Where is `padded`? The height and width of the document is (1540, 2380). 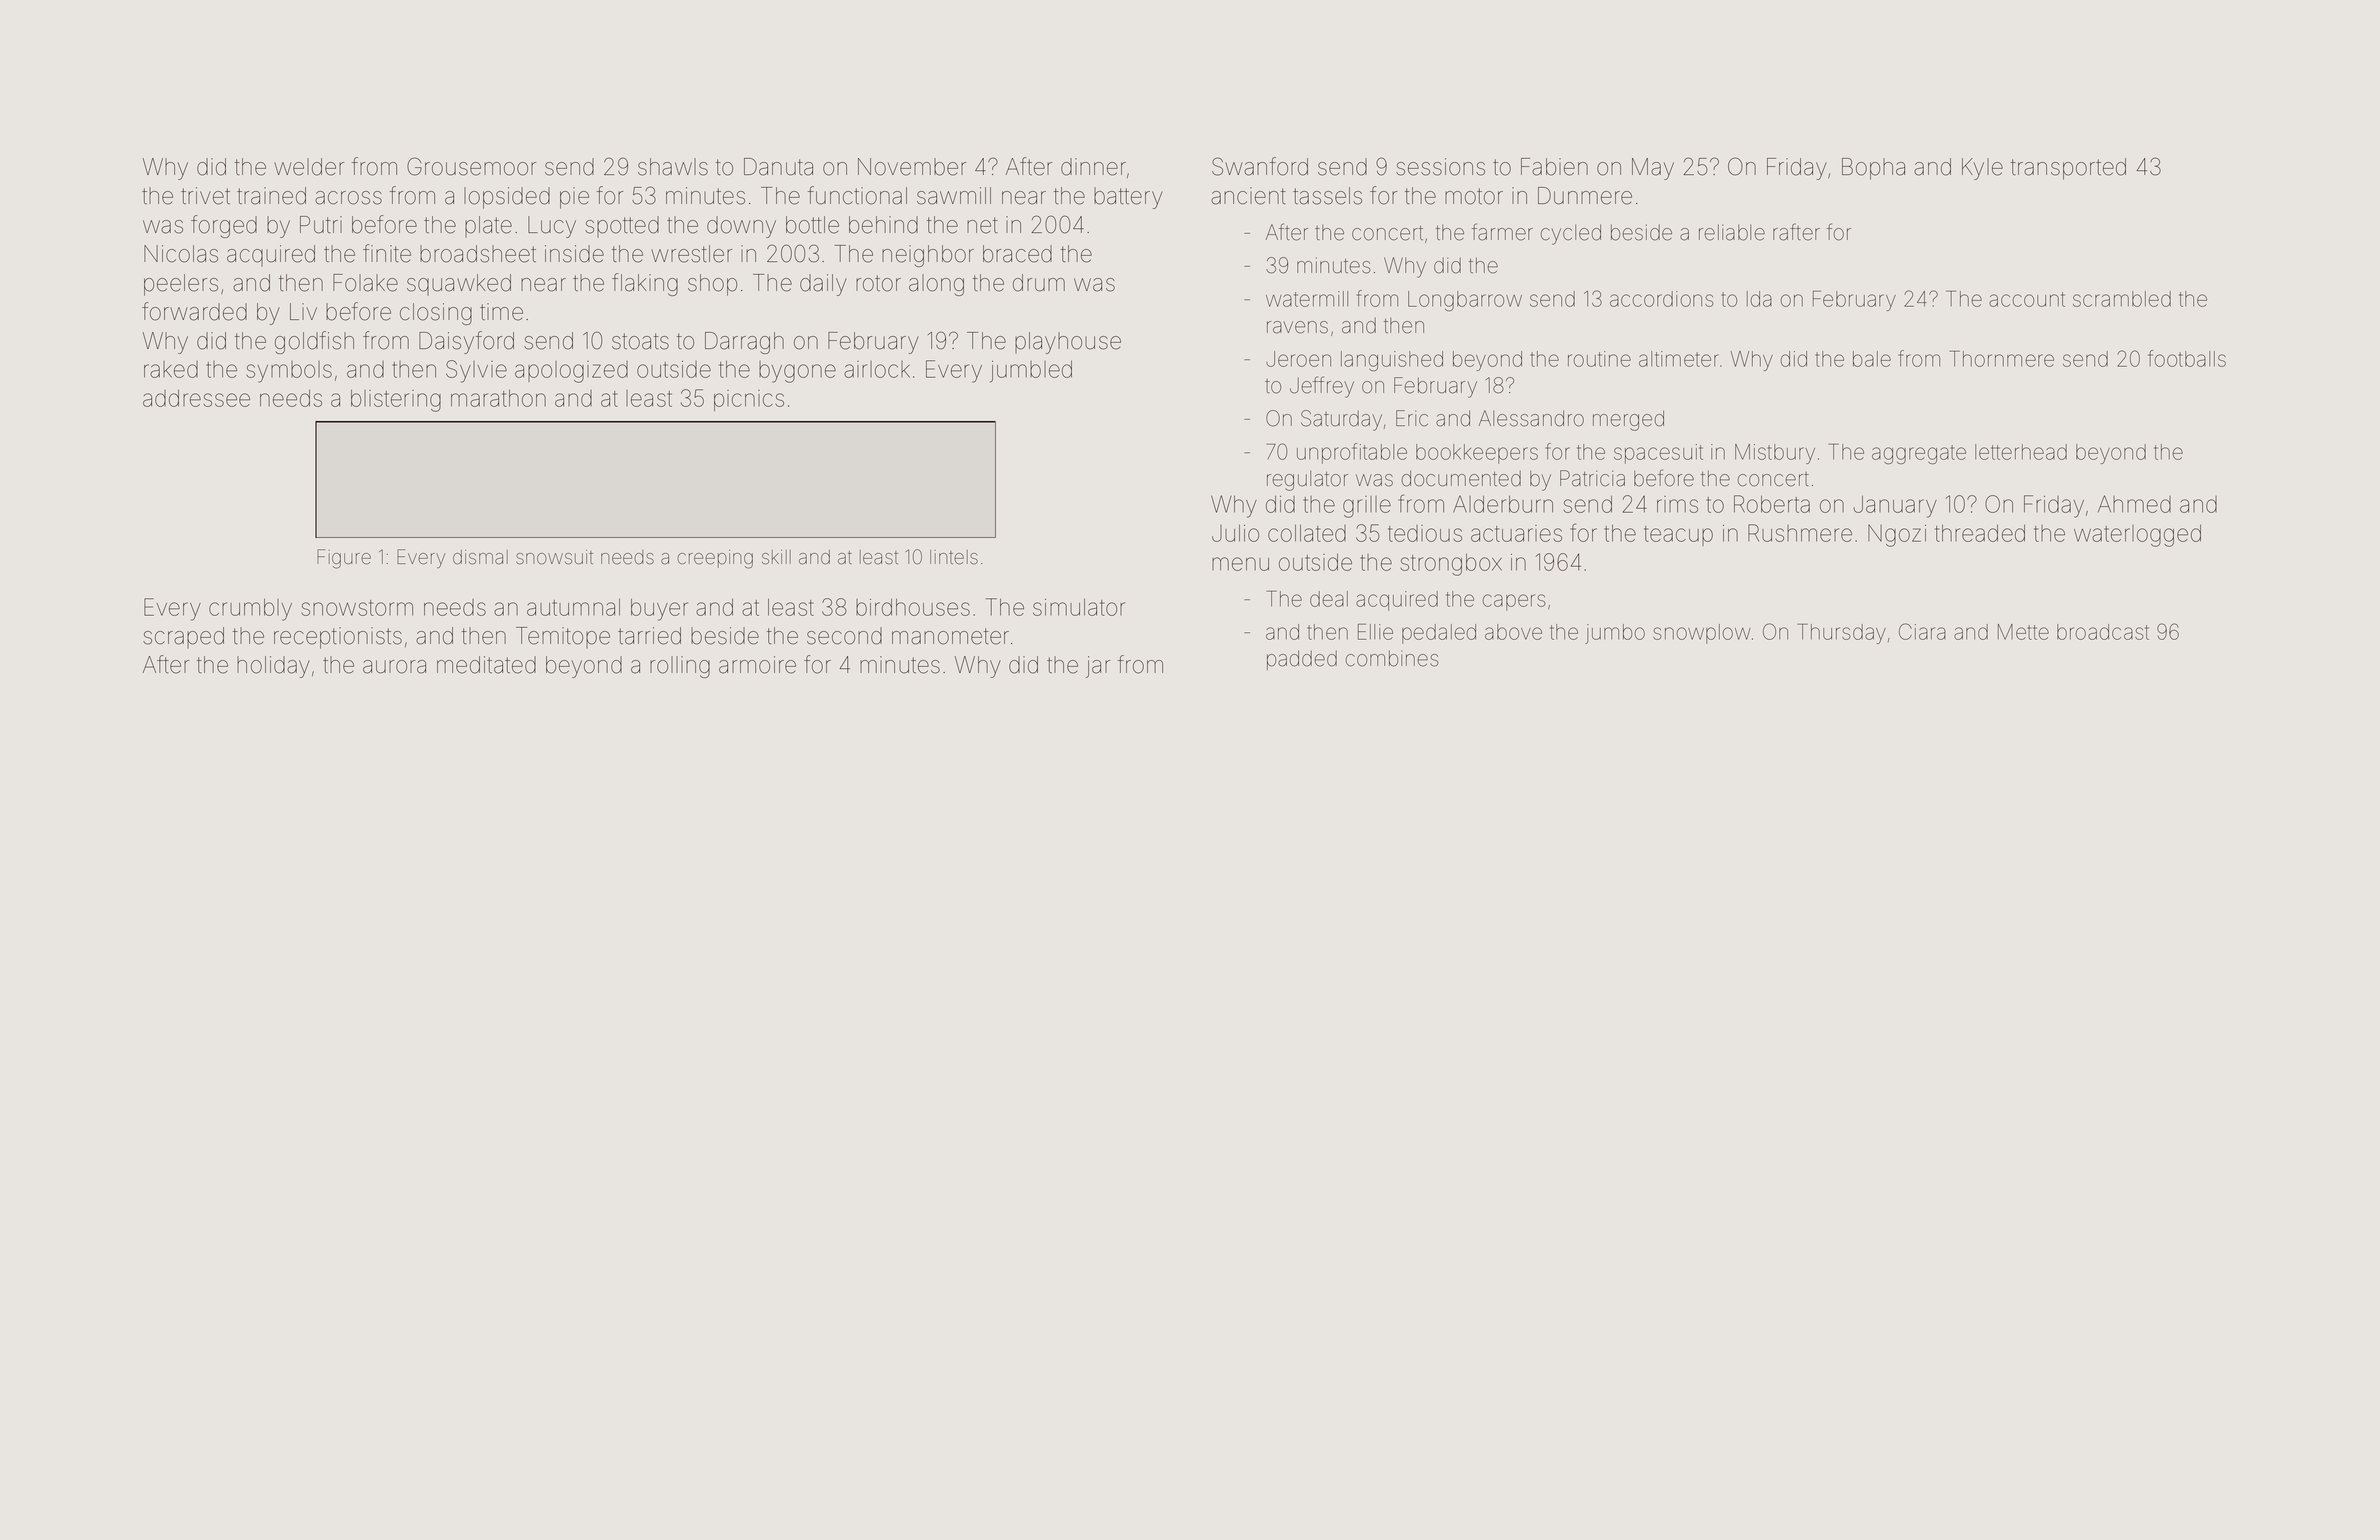 padded is located at coordinates (1302, 660).
